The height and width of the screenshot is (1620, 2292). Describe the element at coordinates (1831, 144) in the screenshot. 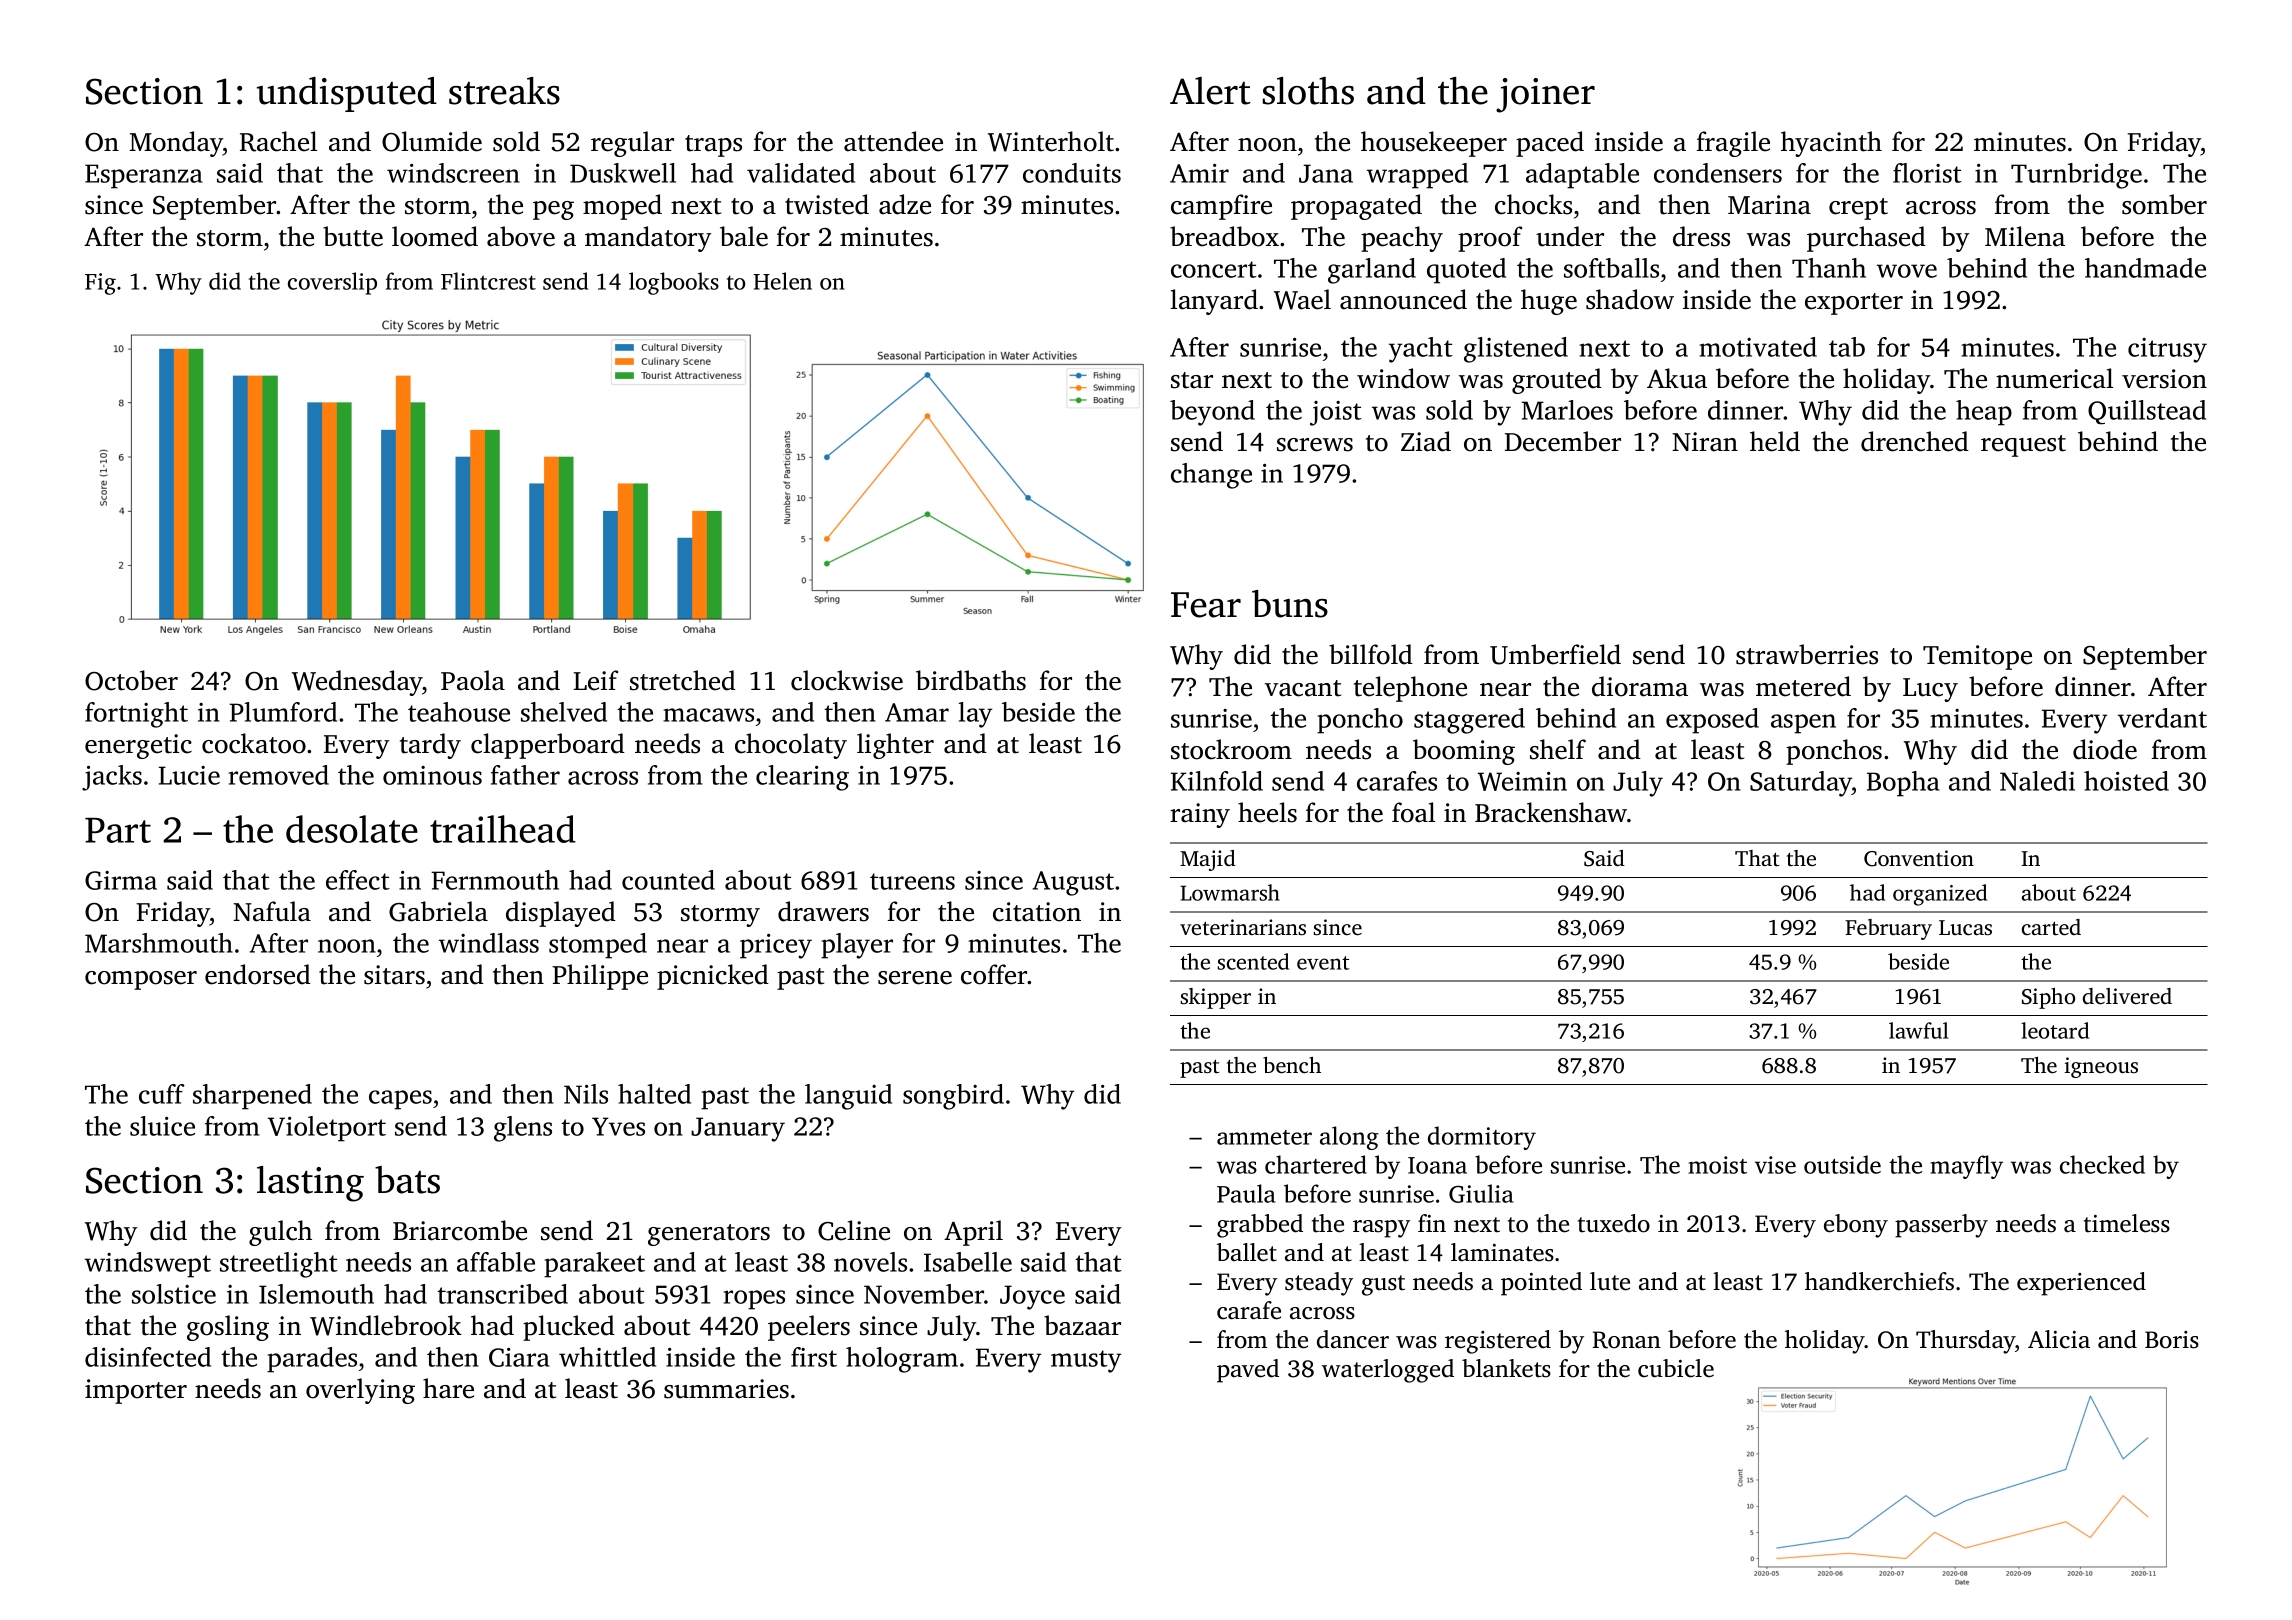

I see `hyacinth` at that location.
